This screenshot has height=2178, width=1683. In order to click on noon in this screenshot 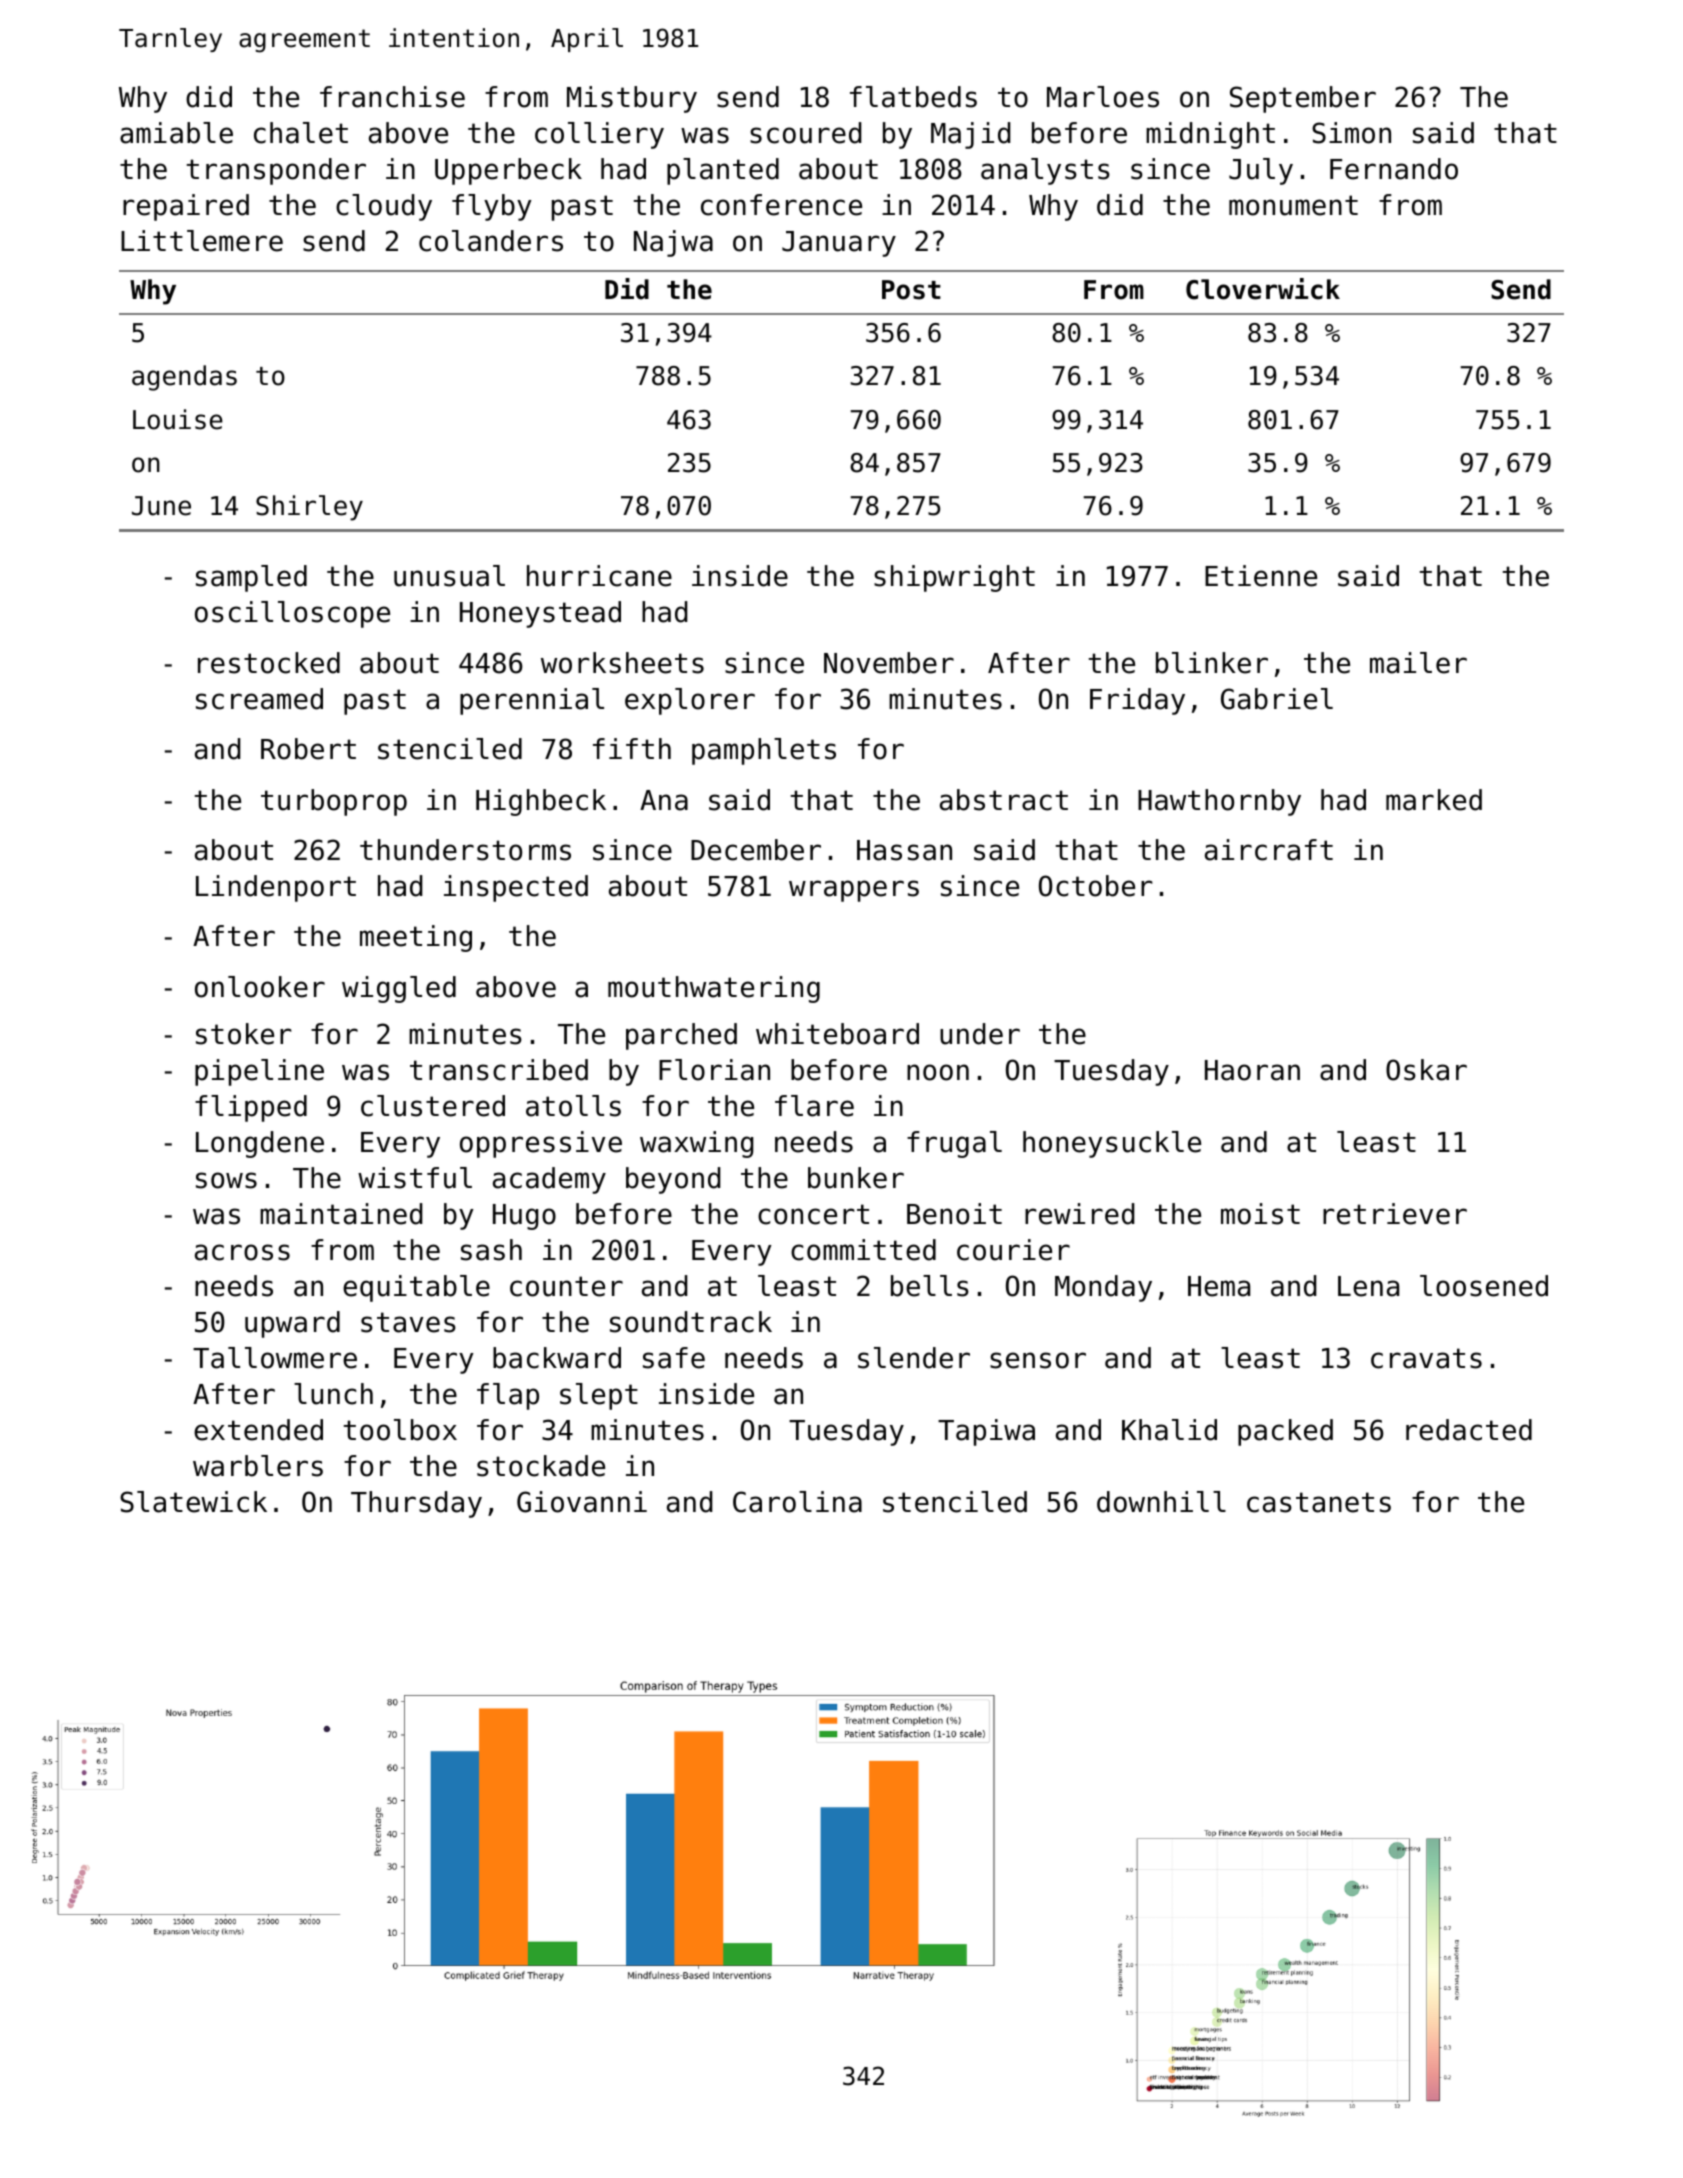, I will do `click(938, 1072)`.
